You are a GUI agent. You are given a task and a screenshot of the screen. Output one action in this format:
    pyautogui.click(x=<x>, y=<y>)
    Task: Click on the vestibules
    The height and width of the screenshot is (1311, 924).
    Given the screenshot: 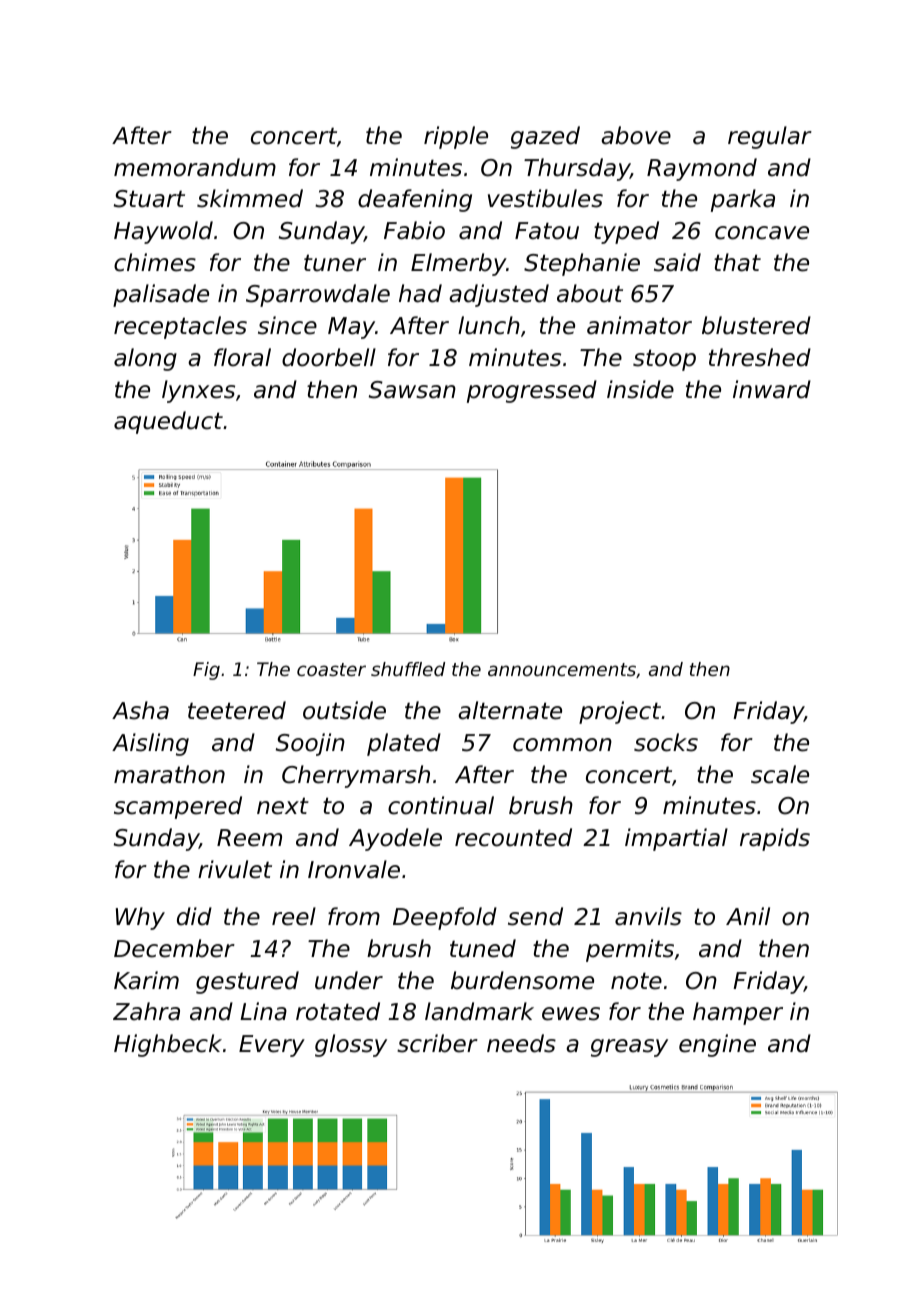 What is the action you would take?
    pyautogui.click(x=545, y=198)
